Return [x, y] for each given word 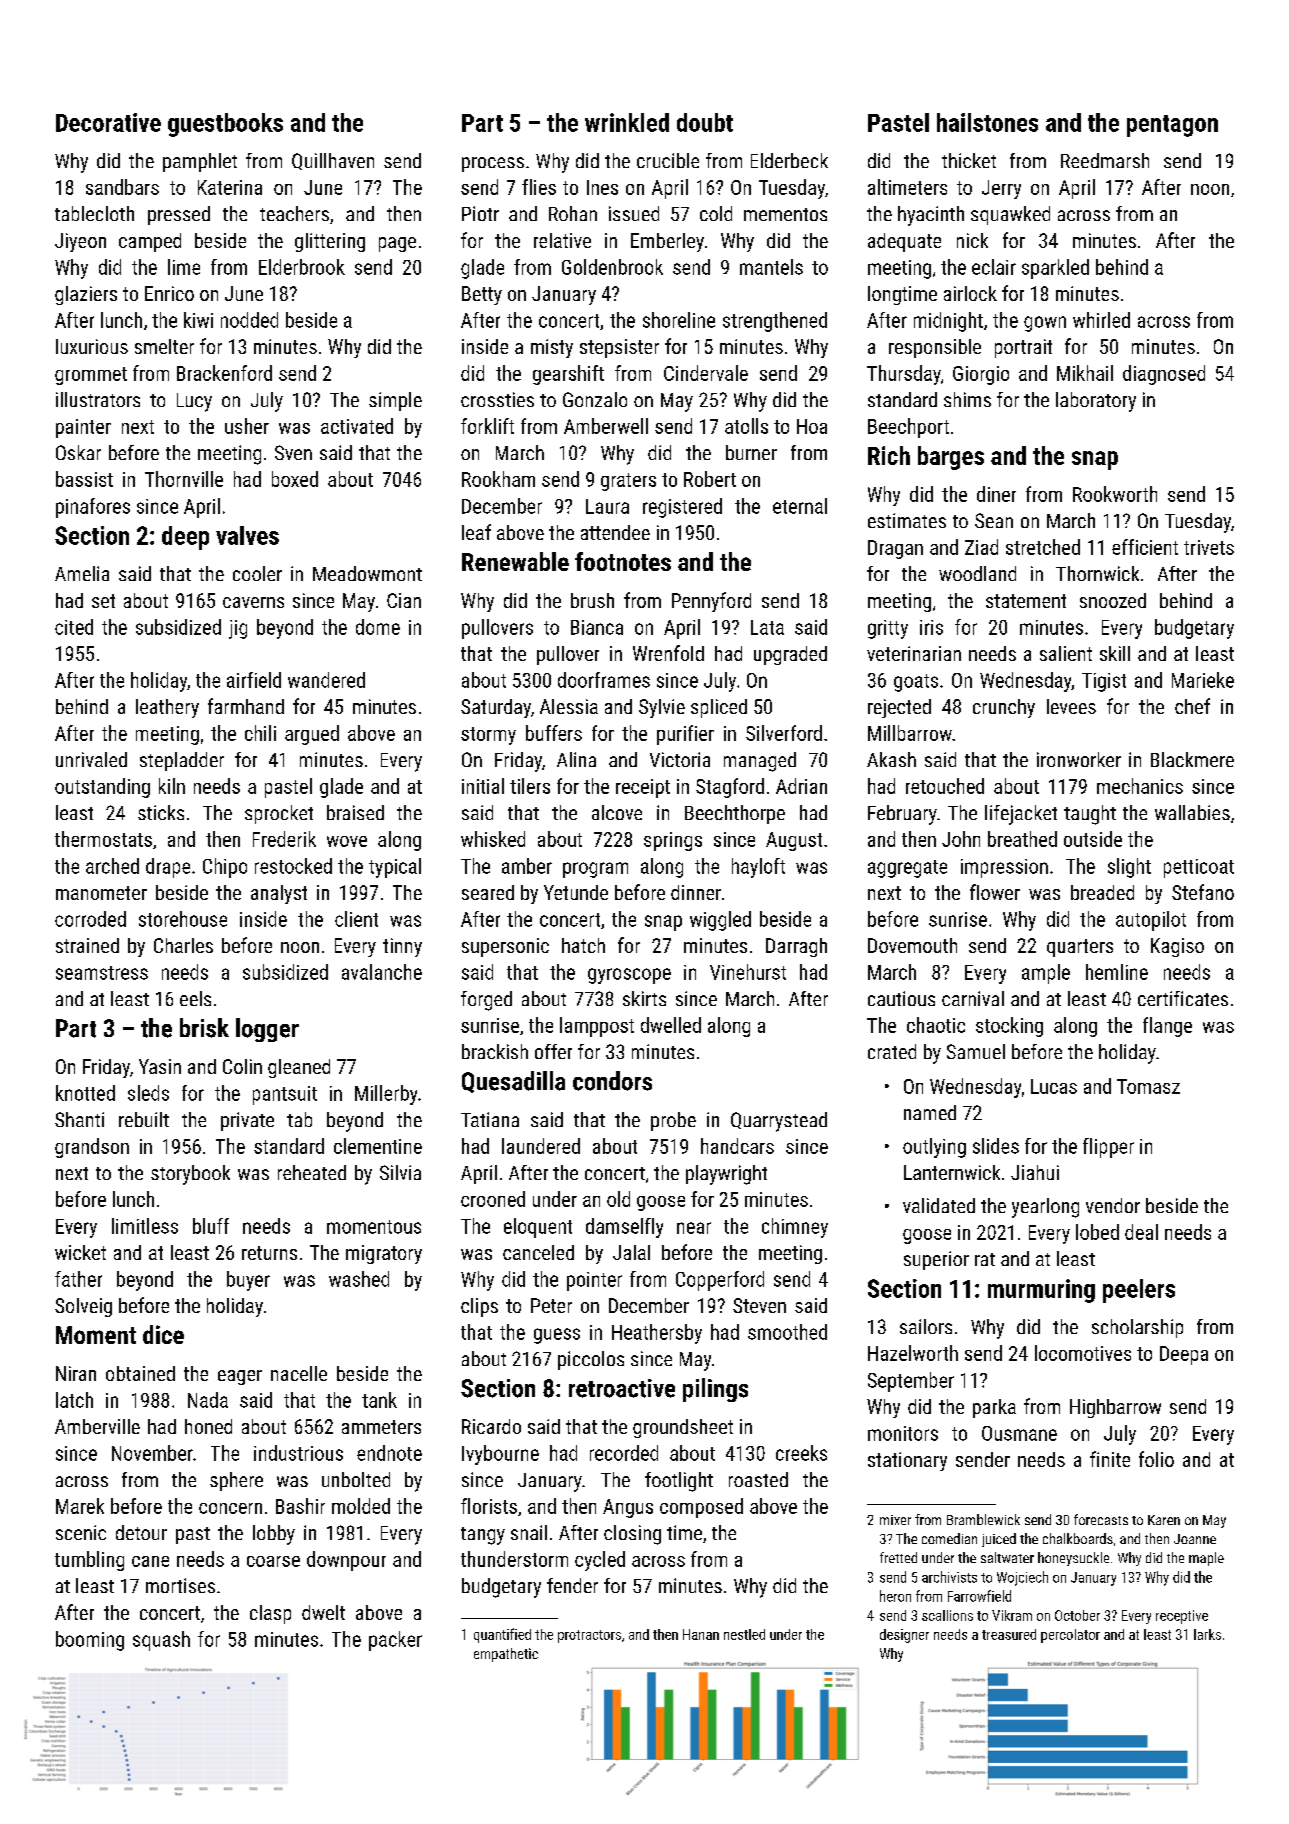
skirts [644, 998]
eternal [800, 506]
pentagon [1172, 126]
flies [539, 187]
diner [996, 494]
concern [230, 1508]
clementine [378, 1146]
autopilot [1151, 921]
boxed [295, 479]
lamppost [597, 1027]
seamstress [102, 973]
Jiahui [1035, 1172]
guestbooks [225, 125]
